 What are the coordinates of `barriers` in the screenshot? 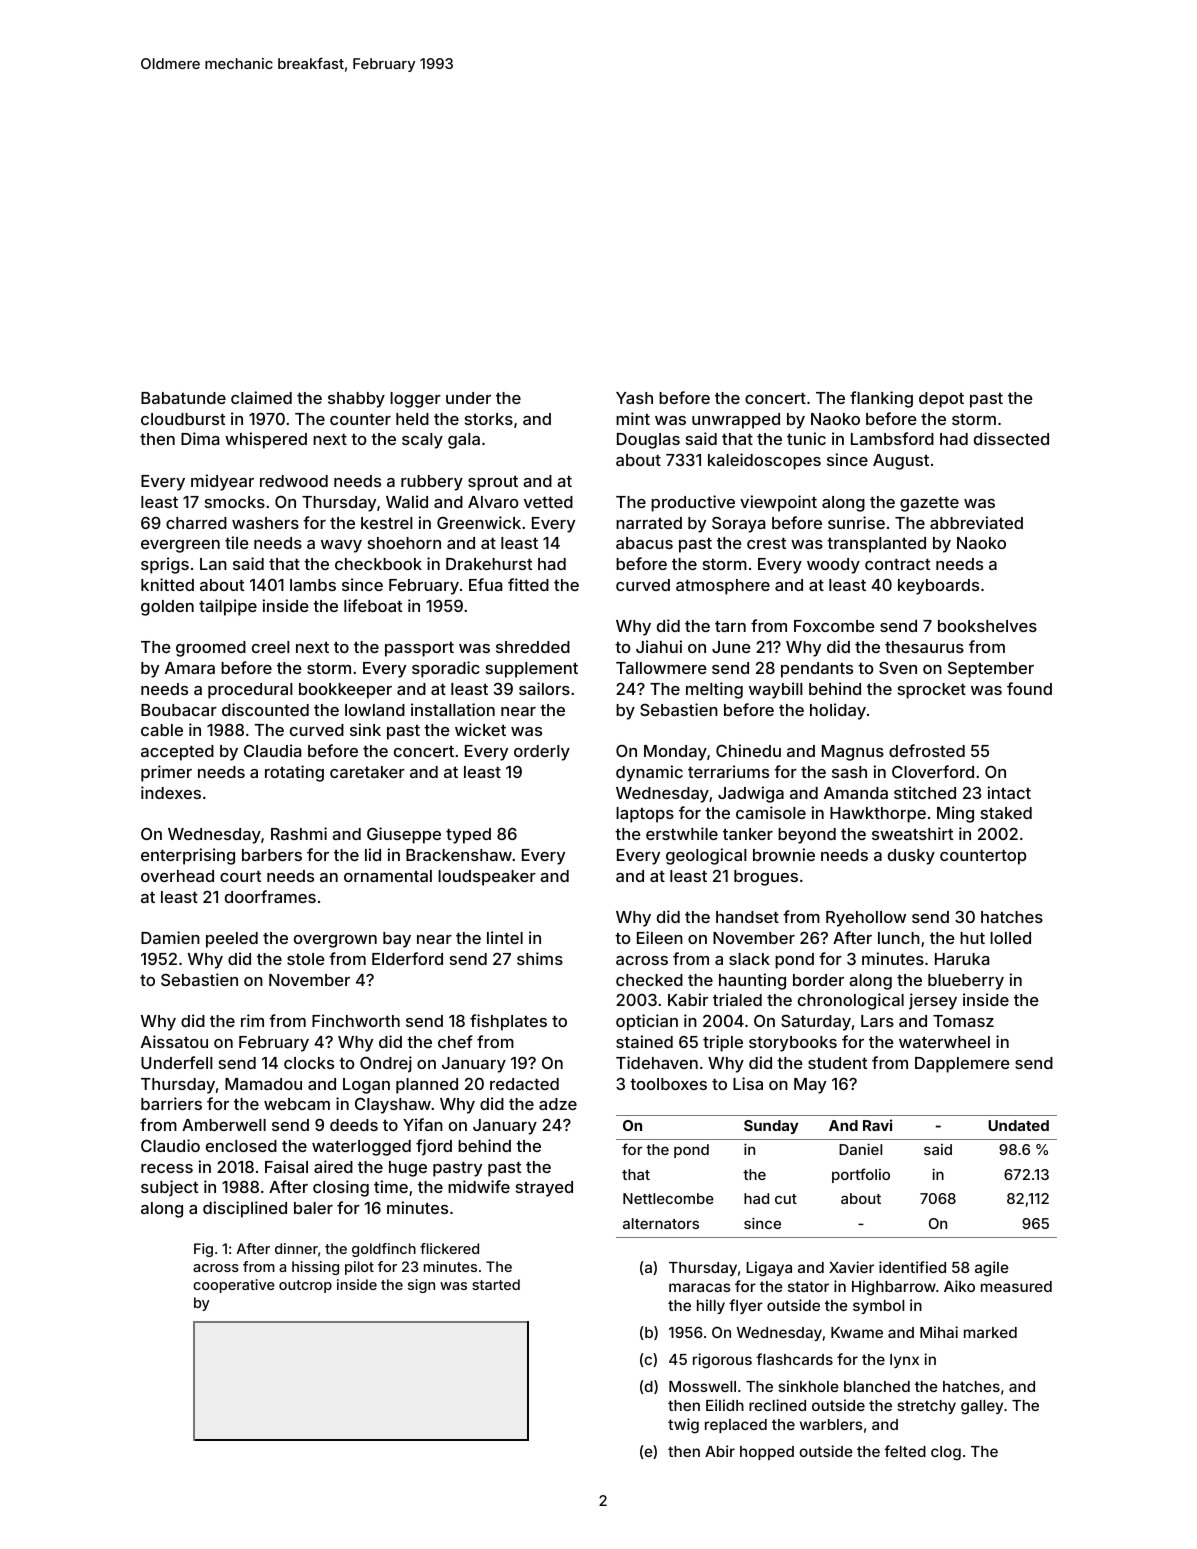 It's located at (171, 1103).
